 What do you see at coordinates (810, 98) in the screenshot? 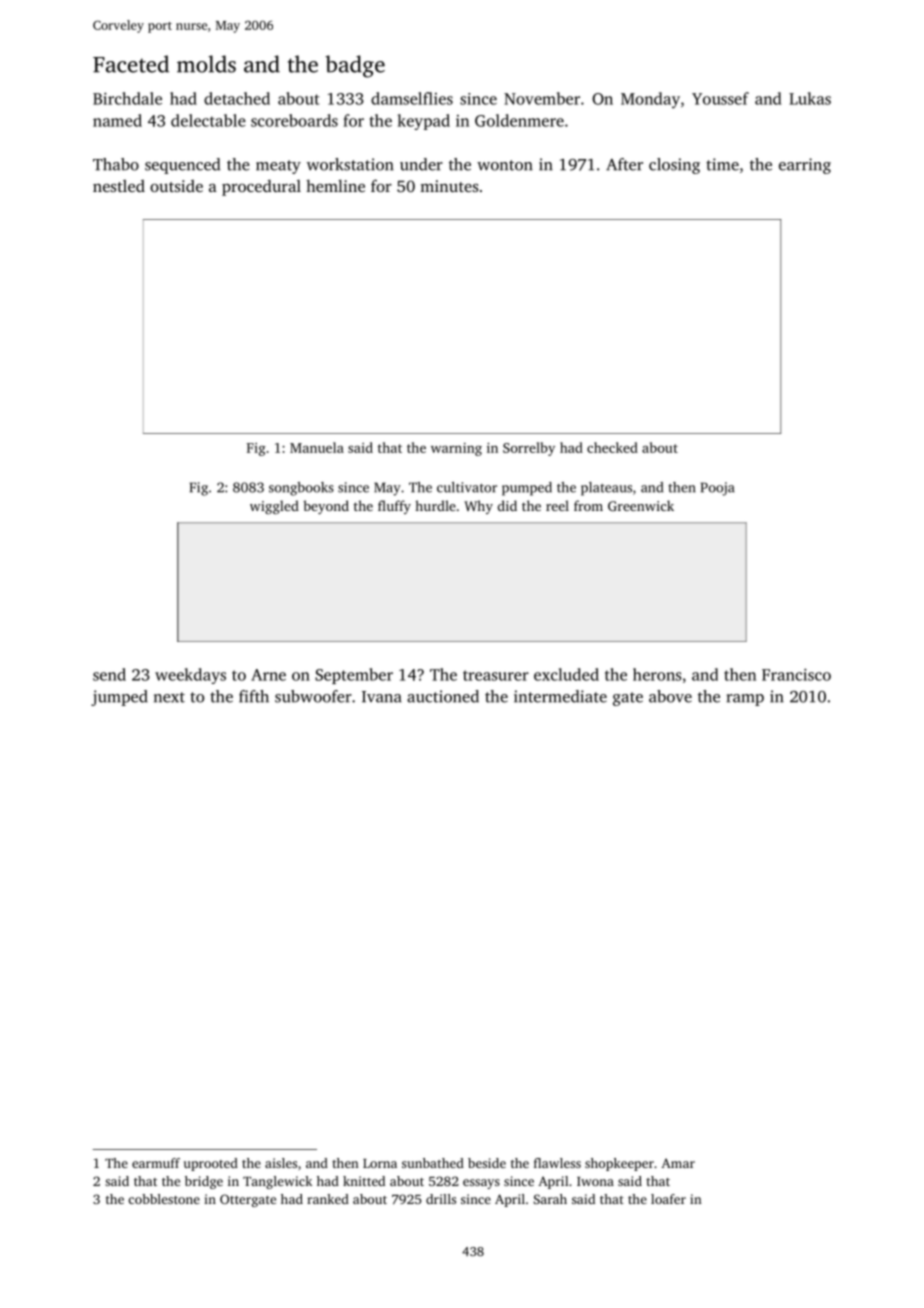
I see `Lukas` at bounding box center [810, 98].
